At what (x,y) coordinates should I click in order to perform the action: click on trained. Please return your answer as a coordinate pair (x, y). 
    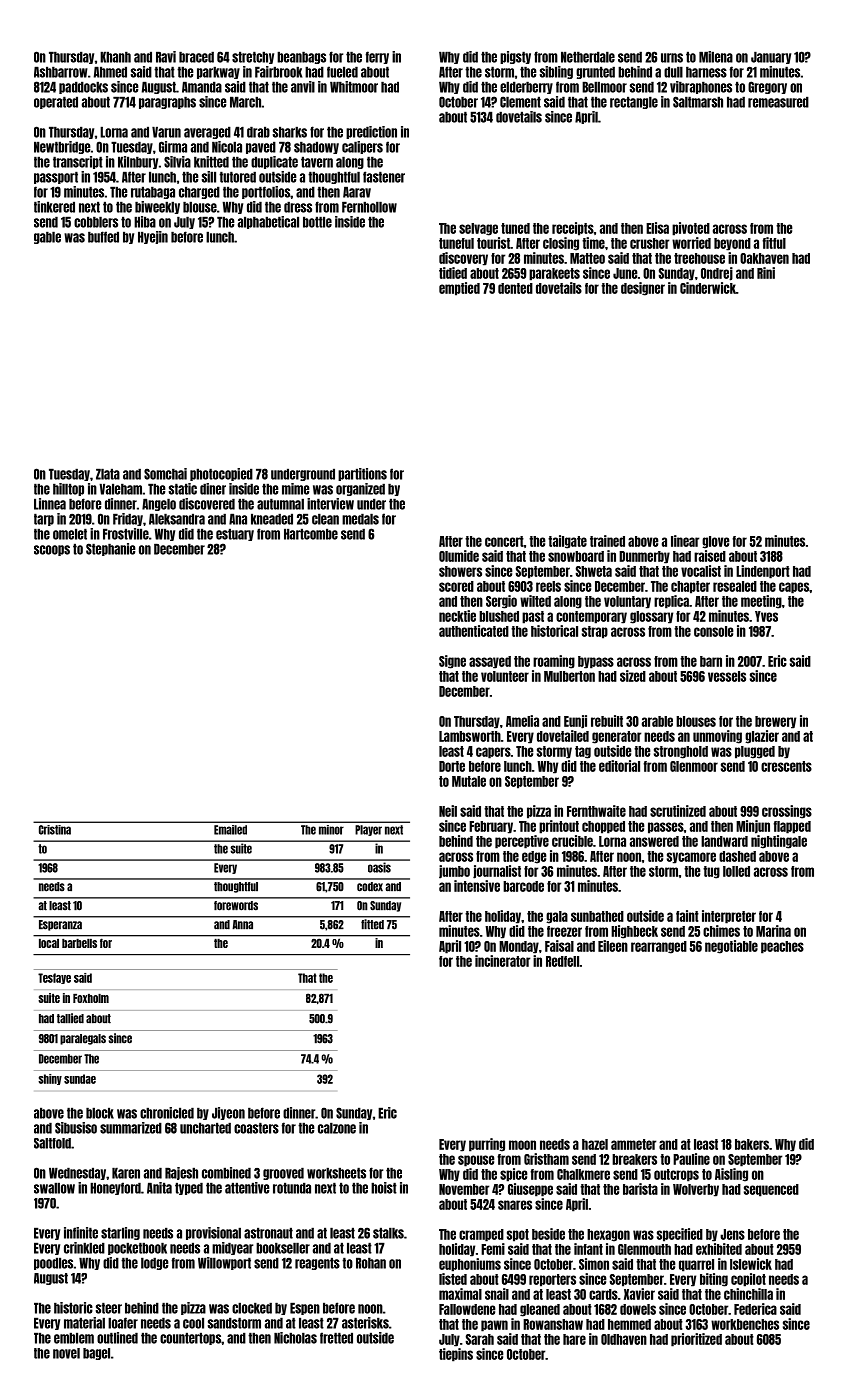
    Looking at the image, I should click on (607, 541).
